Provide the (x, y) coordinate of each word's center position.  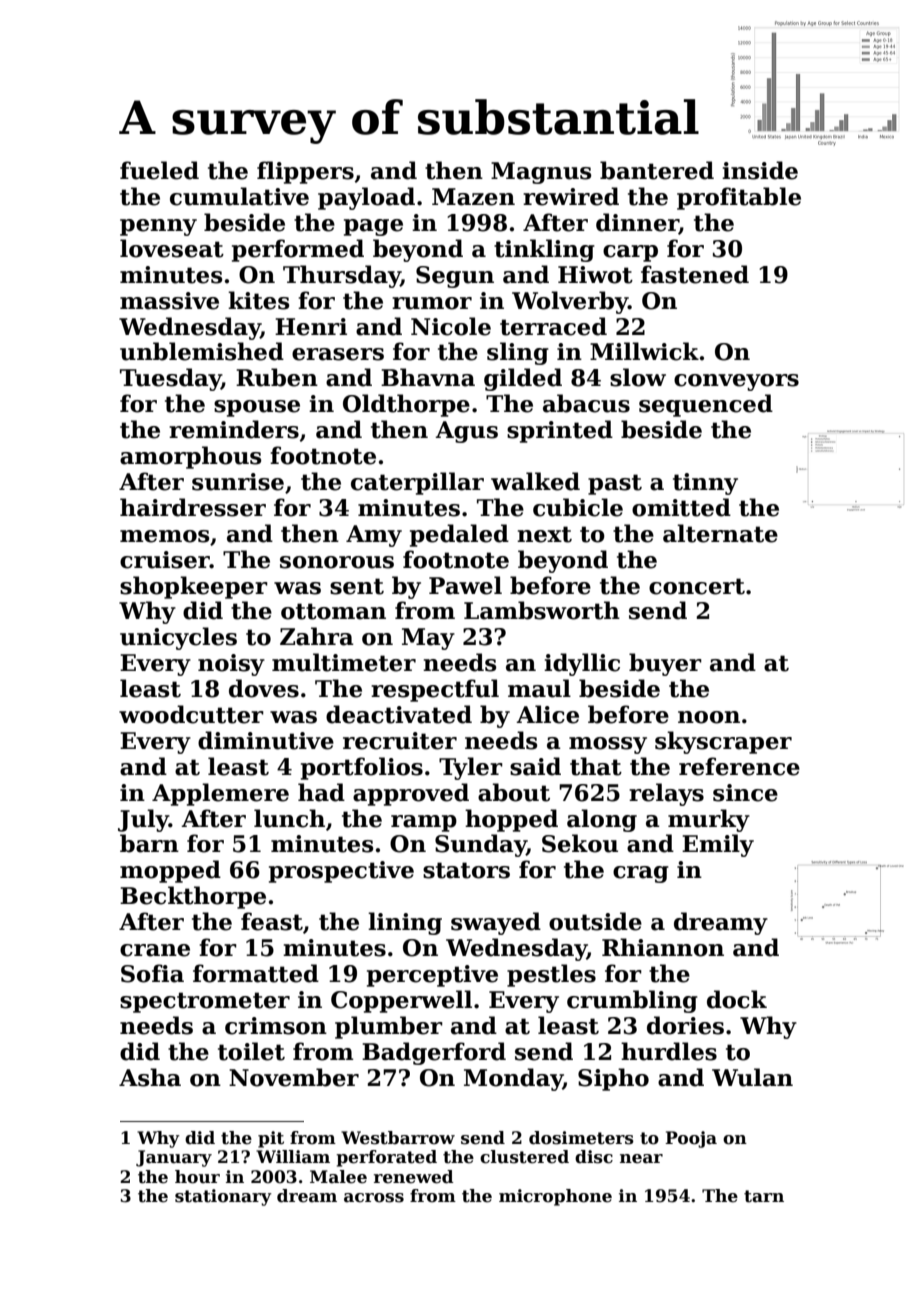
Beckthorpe (193, 897)
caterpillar (417, 483)
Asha (150, 1077)
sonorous (337, 562)
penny (158, 227)
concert (697, 586)
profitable (739, 198)
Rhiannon (663, 947)
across (374, 1198)
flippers (305, 172)
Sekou (580, 843)
